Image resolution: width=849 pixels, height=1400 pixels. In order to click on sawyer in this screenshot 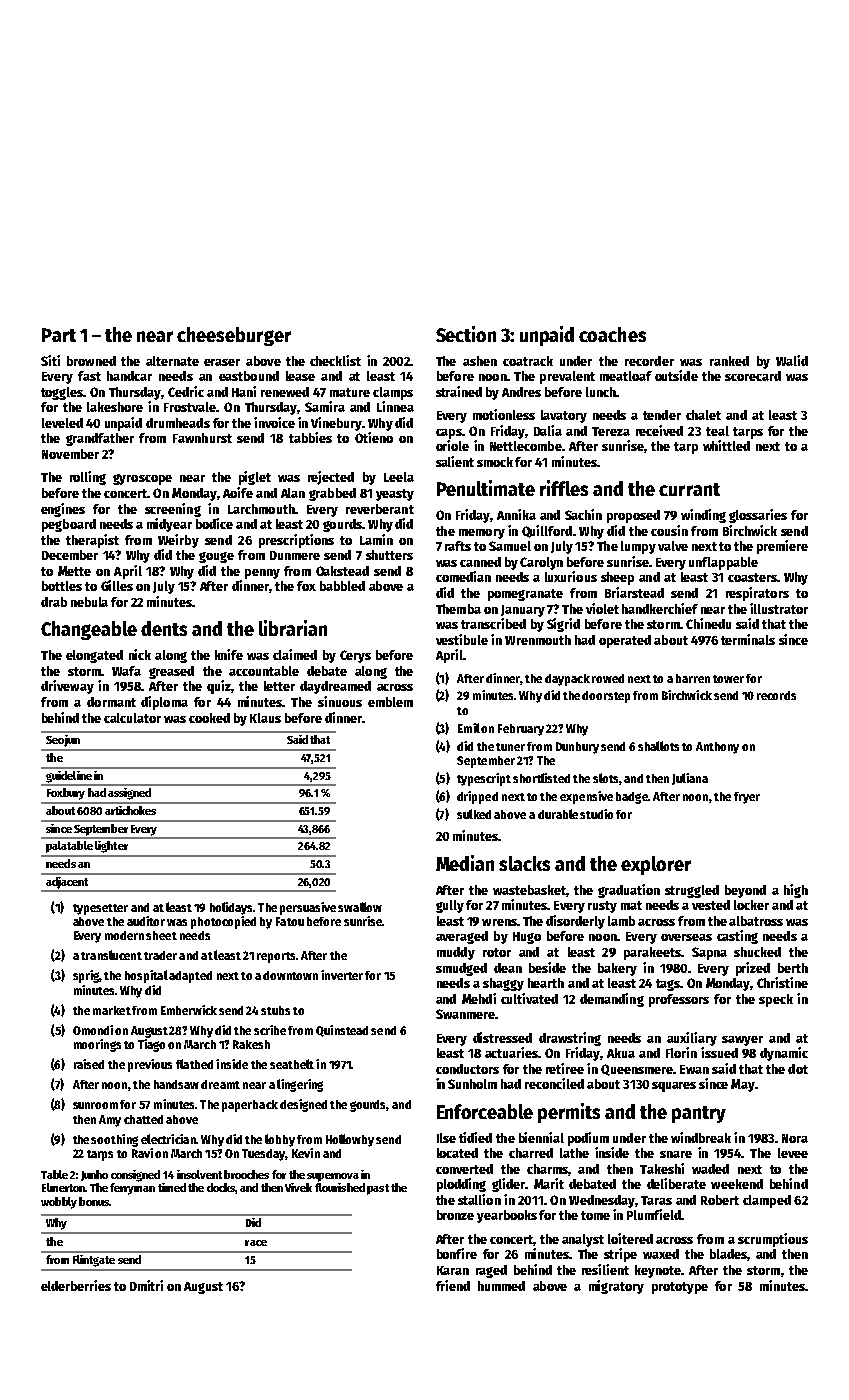, I will do `click(742, 1041)`.
